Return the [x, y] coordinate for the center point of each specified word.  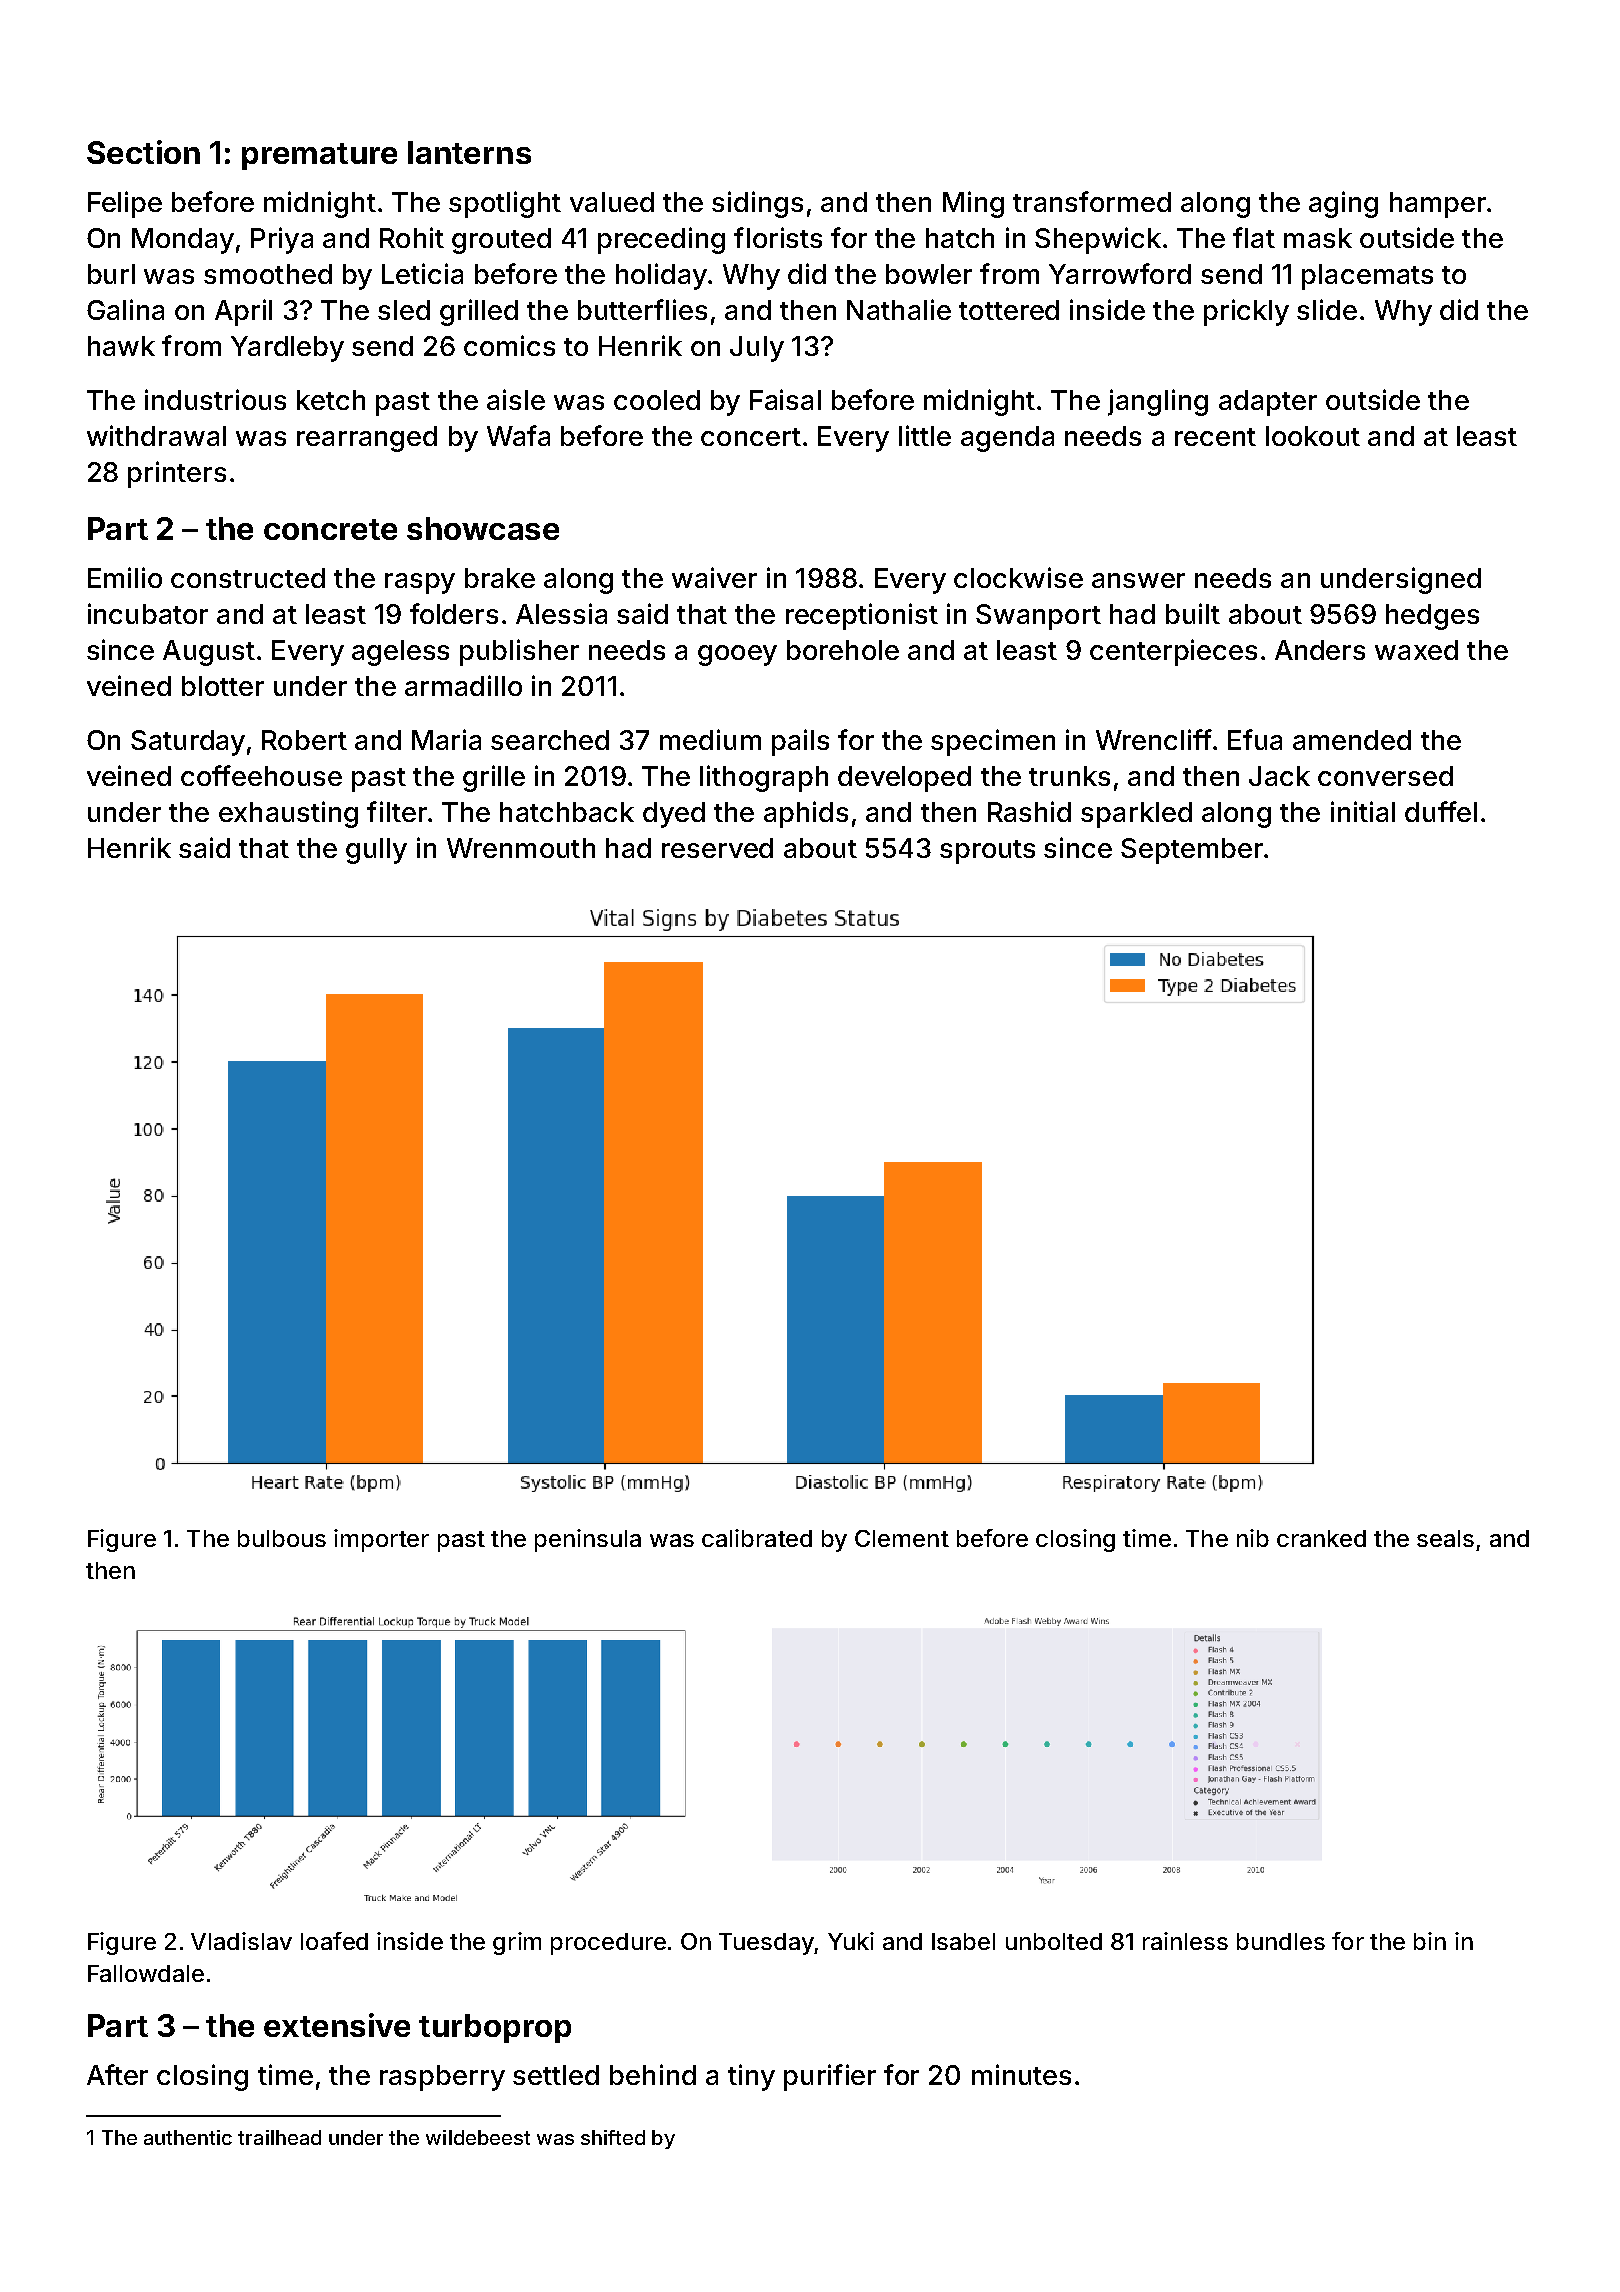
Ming [973, 204]
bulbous [282, 1538]
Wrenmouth [521, 848]
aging [1343, 204]
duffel [1441, 811]
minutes [1021, 2074]
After [117, 2074]
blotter [223, 686]
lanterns [469, 152]
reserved [717, 848]
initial [1363, 811]
